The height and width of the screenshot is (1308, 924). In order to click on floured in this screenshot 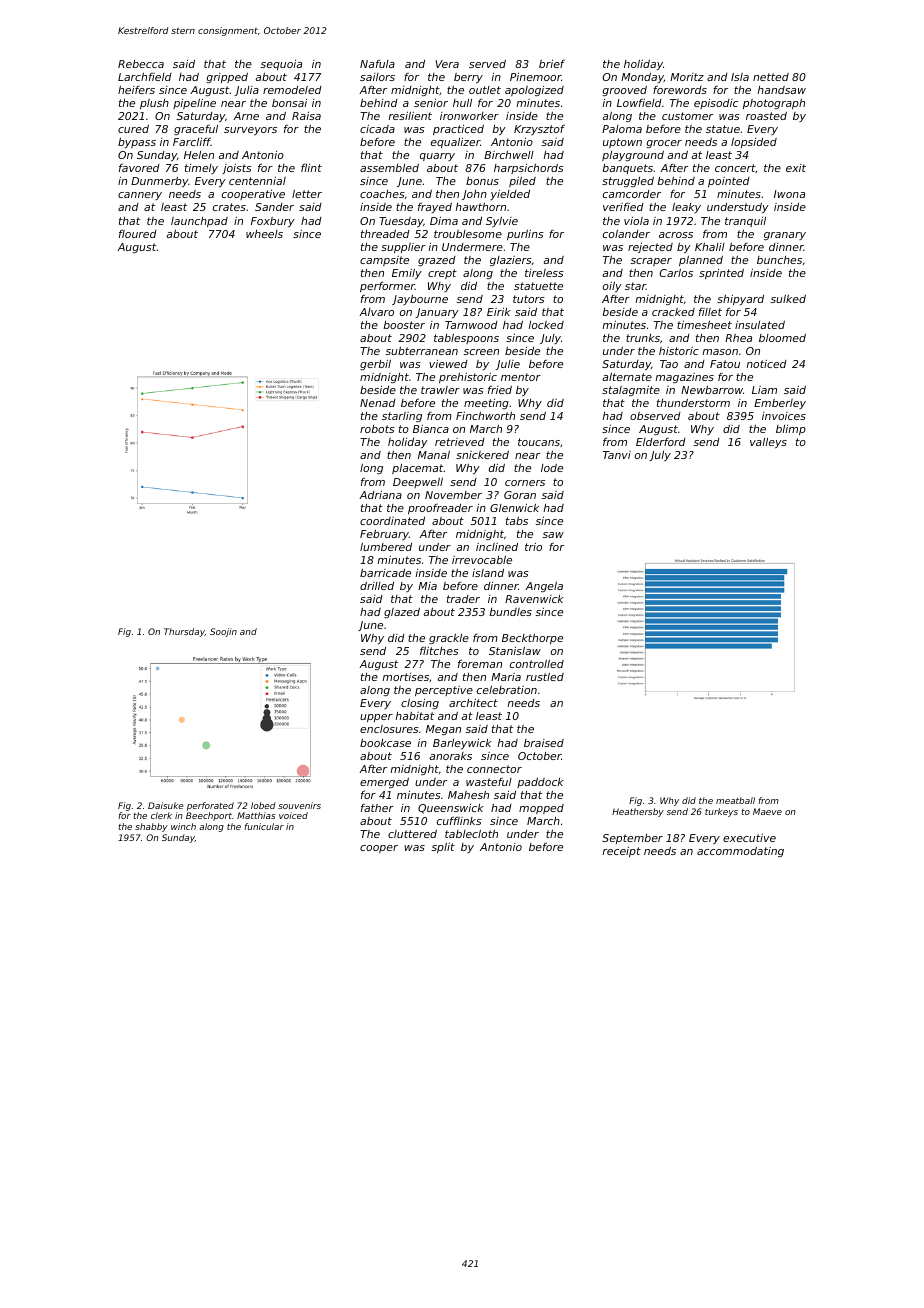, I will do `click(138, 233)`.
